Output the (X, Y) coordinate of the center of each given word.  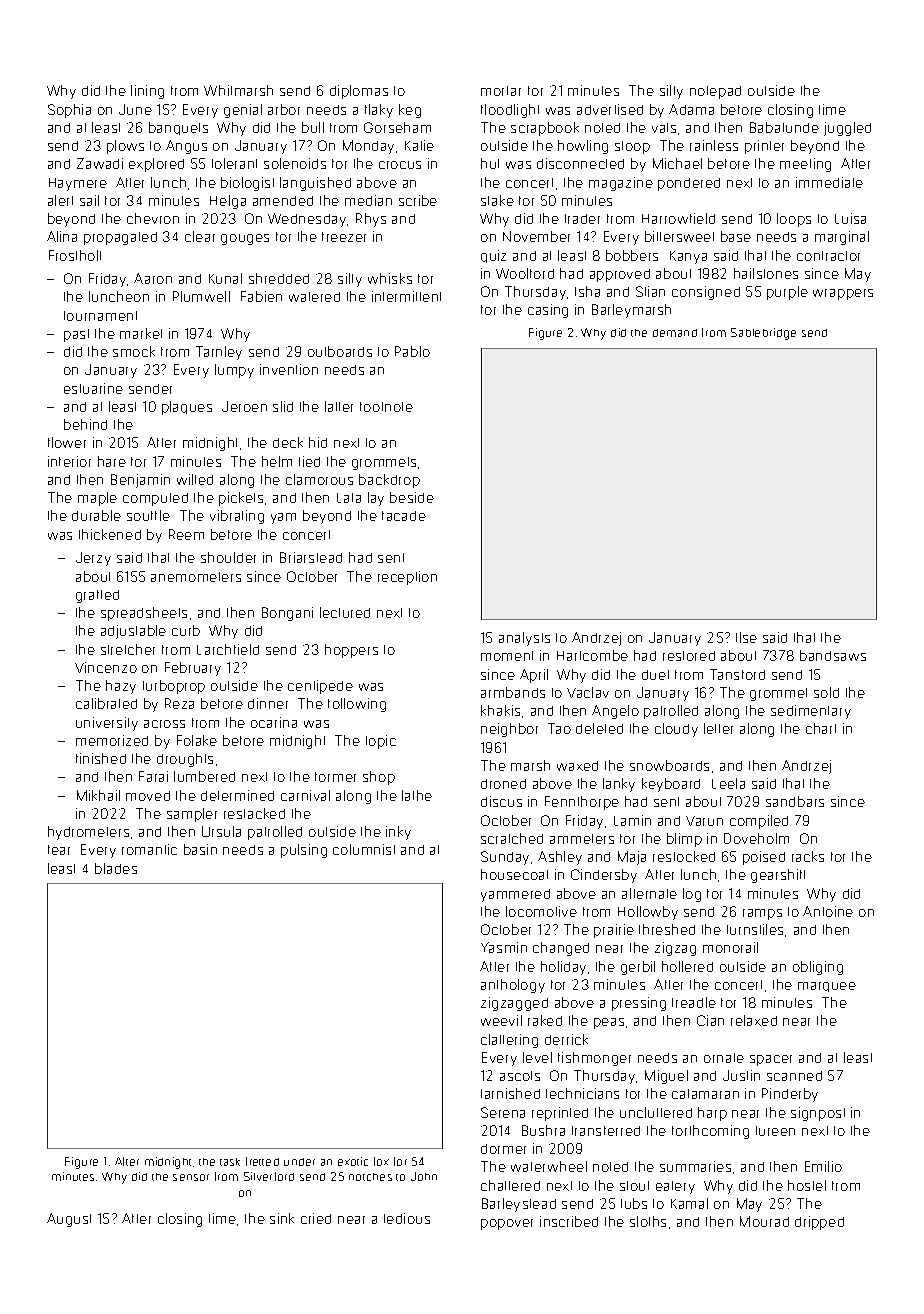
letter (718, 728)
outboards (340, 351)
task (230, 1162)
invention (289, 369)
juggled (847, 129)
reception (407, 578)
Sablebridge (763, 334)
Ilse (746, 637)
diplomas (359, 92)
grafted (97, 596)
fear (59, 850)
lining (147, 92)
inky (398, 833)
